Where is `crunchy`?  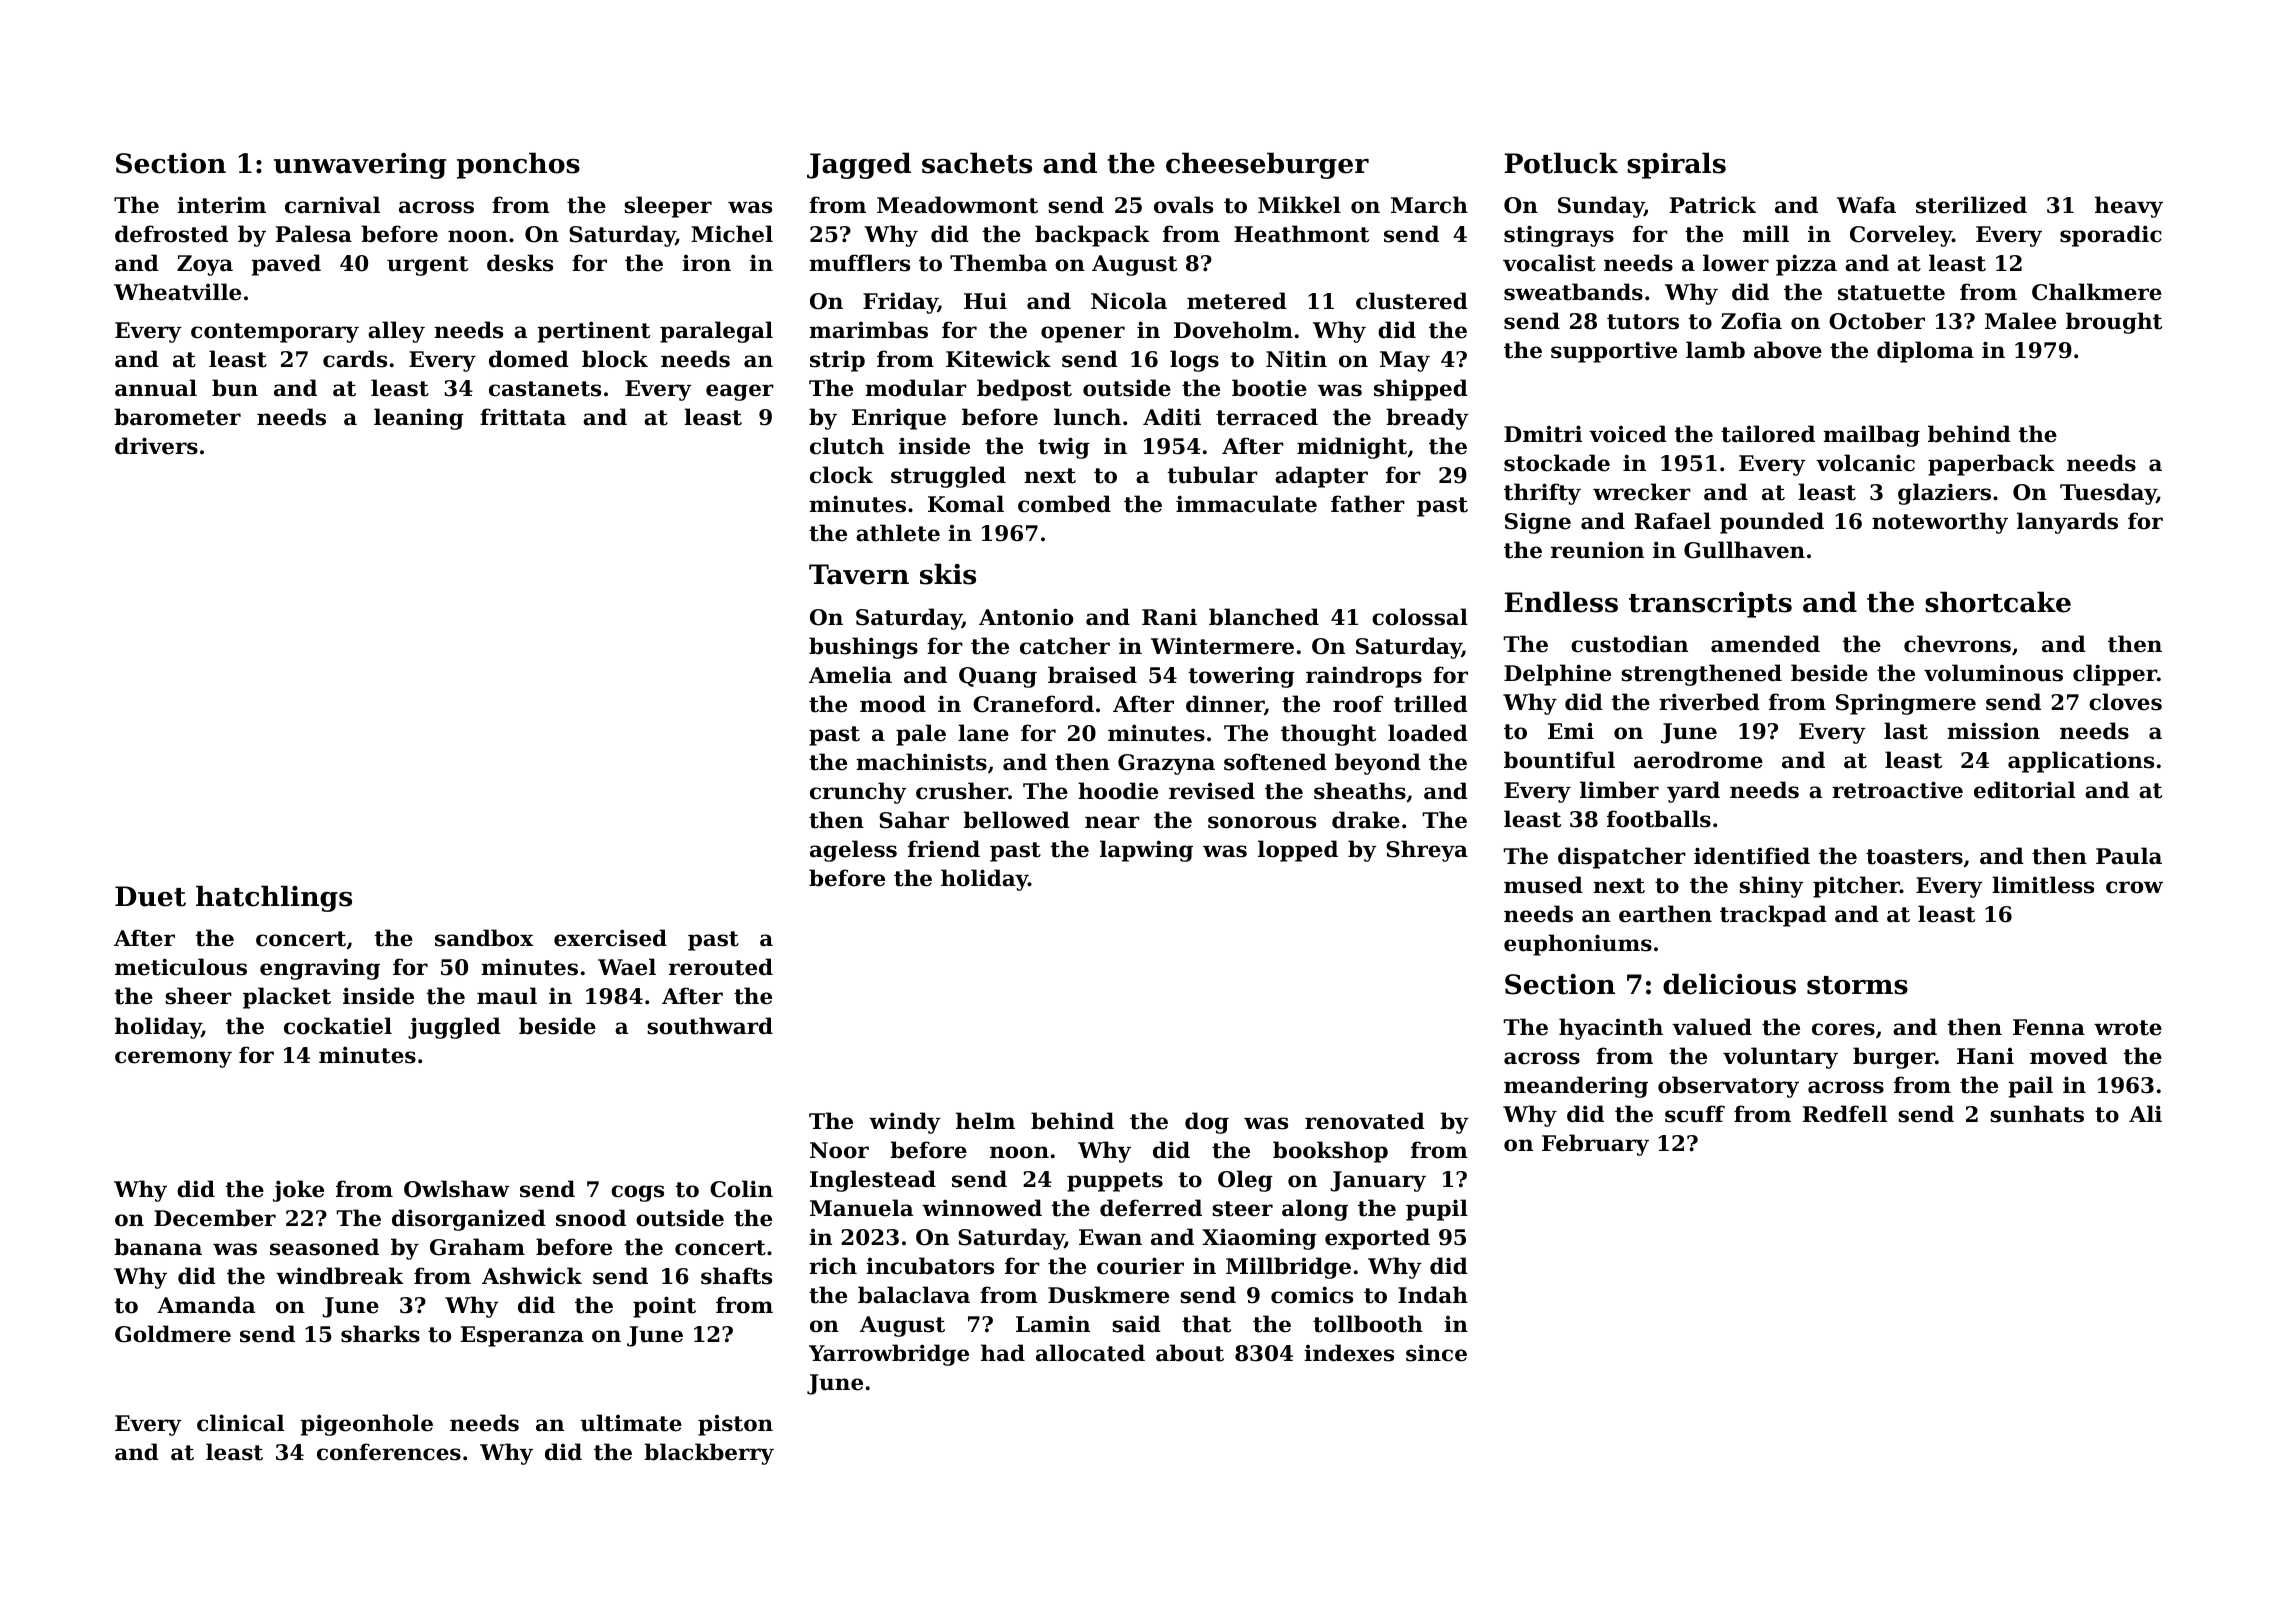
crunchy is located at coordinates (858, 793).
